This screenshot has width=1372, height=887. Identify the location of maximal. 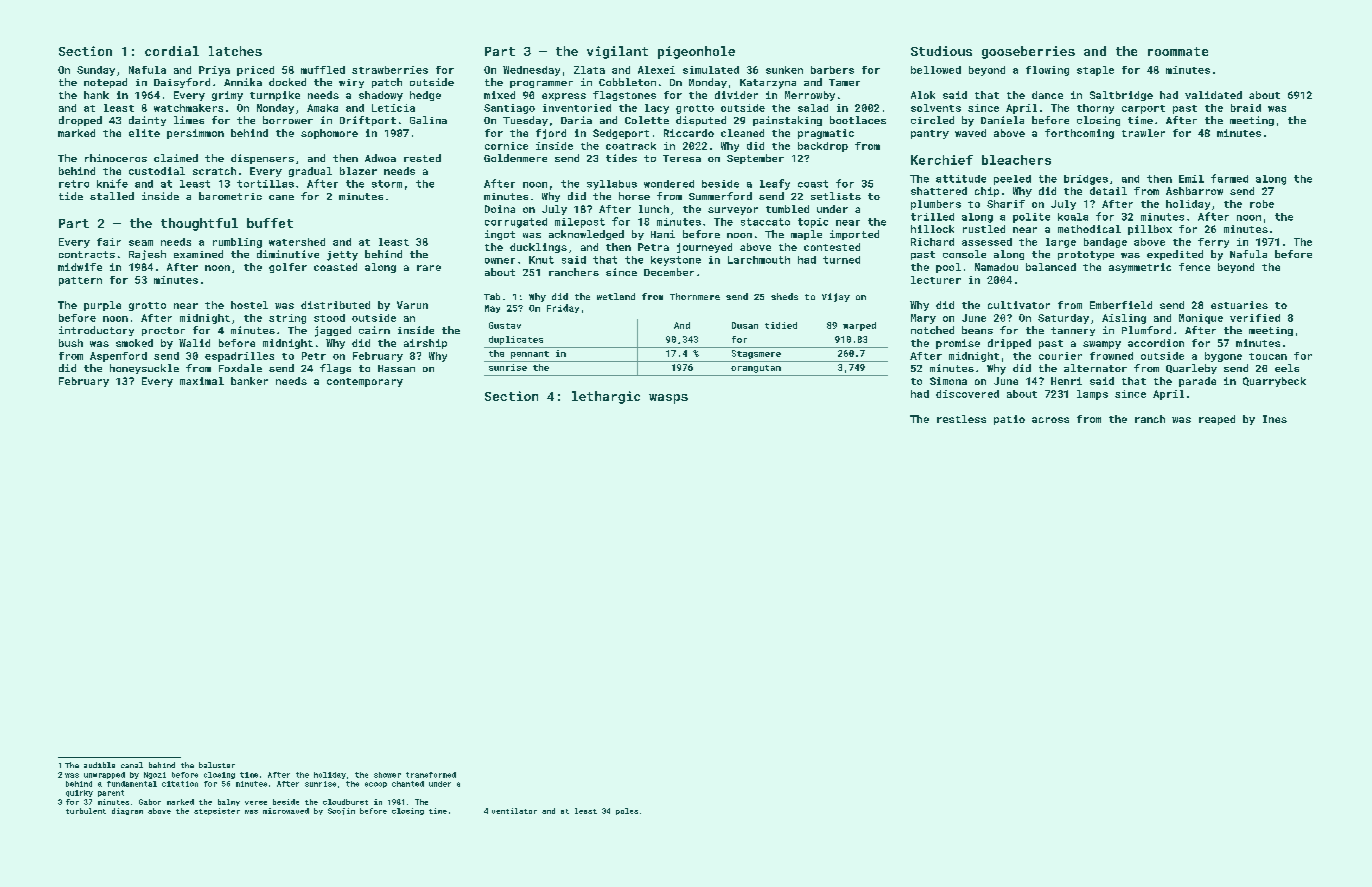
(202, 381).
